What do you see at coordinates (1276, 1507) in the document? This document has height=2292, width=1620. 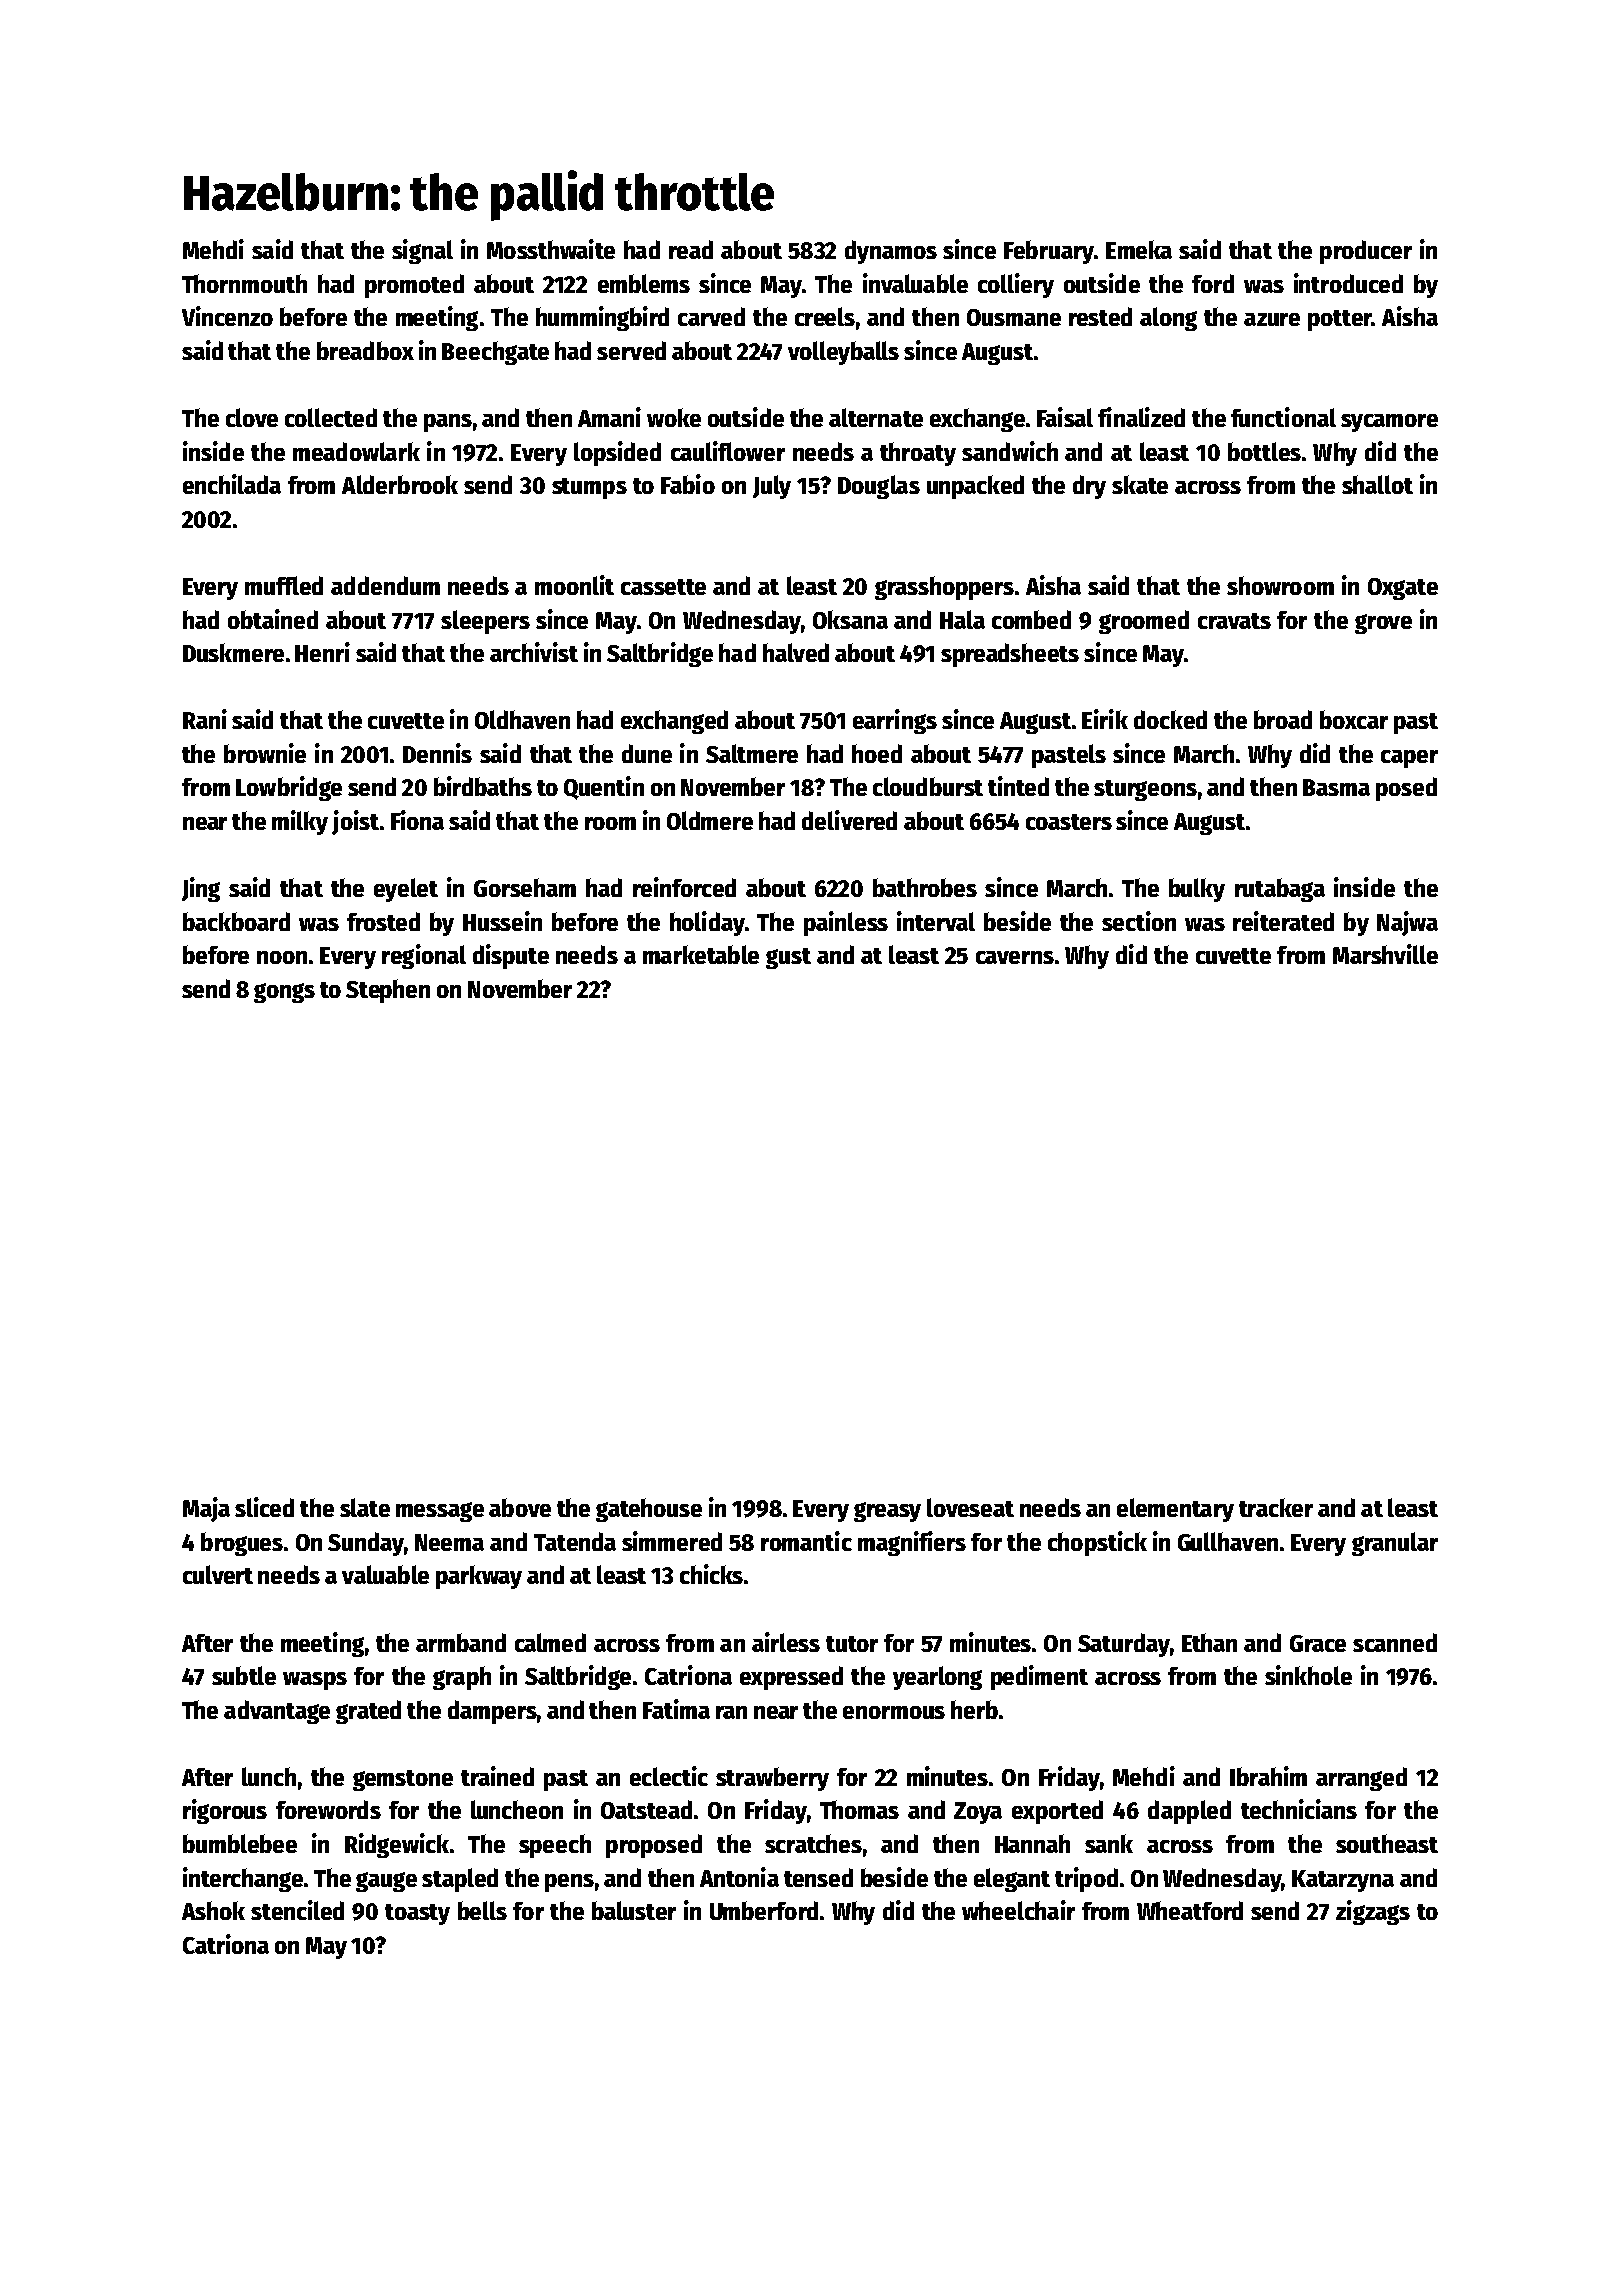 I see `tracker` at bounding box center [1276, 1507].
